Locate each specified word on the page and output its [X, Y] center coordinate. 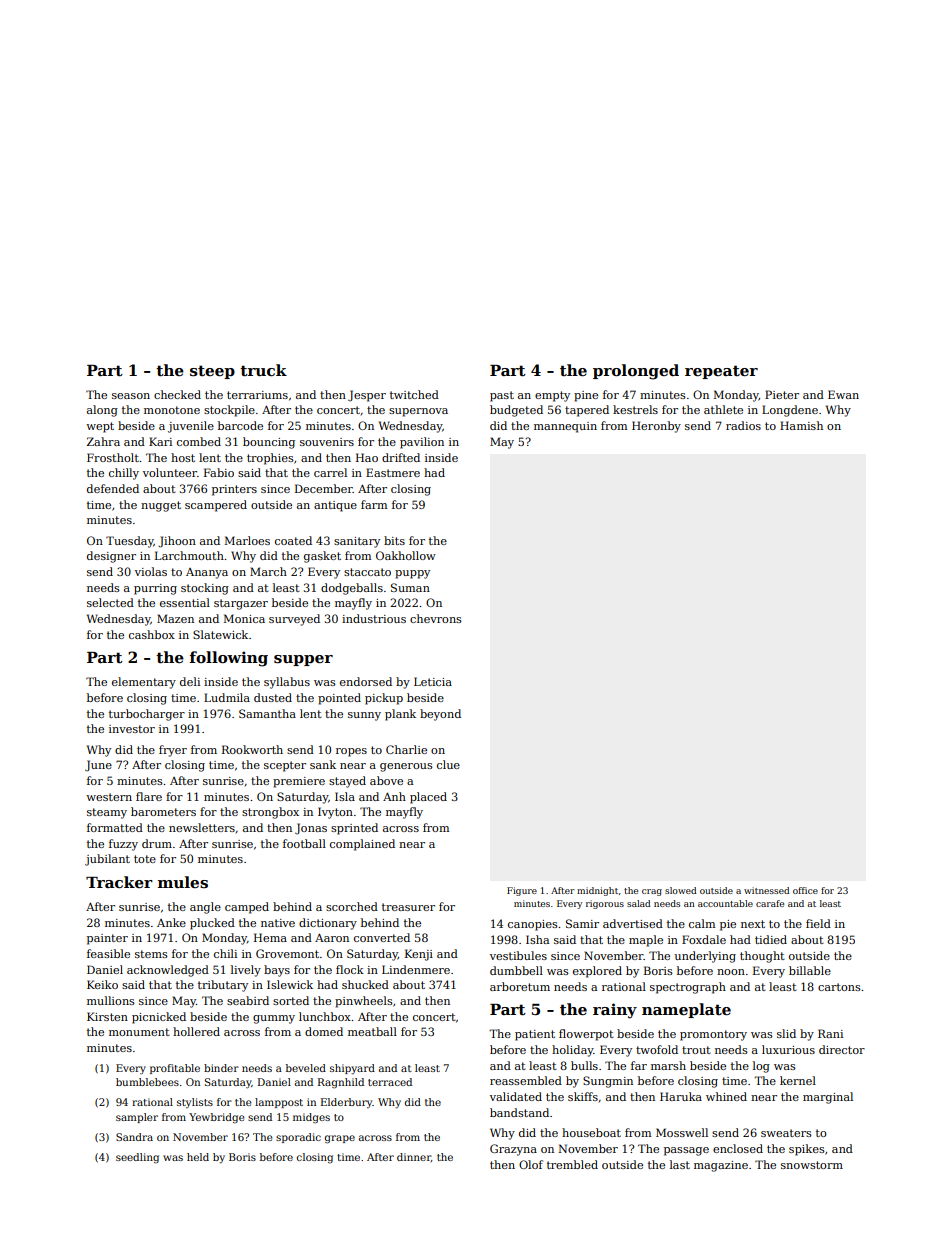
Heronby [656, 427]
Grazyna [513, 1150]
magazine [721, 1166]
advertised [633, 923]
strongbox [270, 813]
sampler [137, 1118]
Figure [522, 891]
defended [113, 488]
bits [394, 540]
